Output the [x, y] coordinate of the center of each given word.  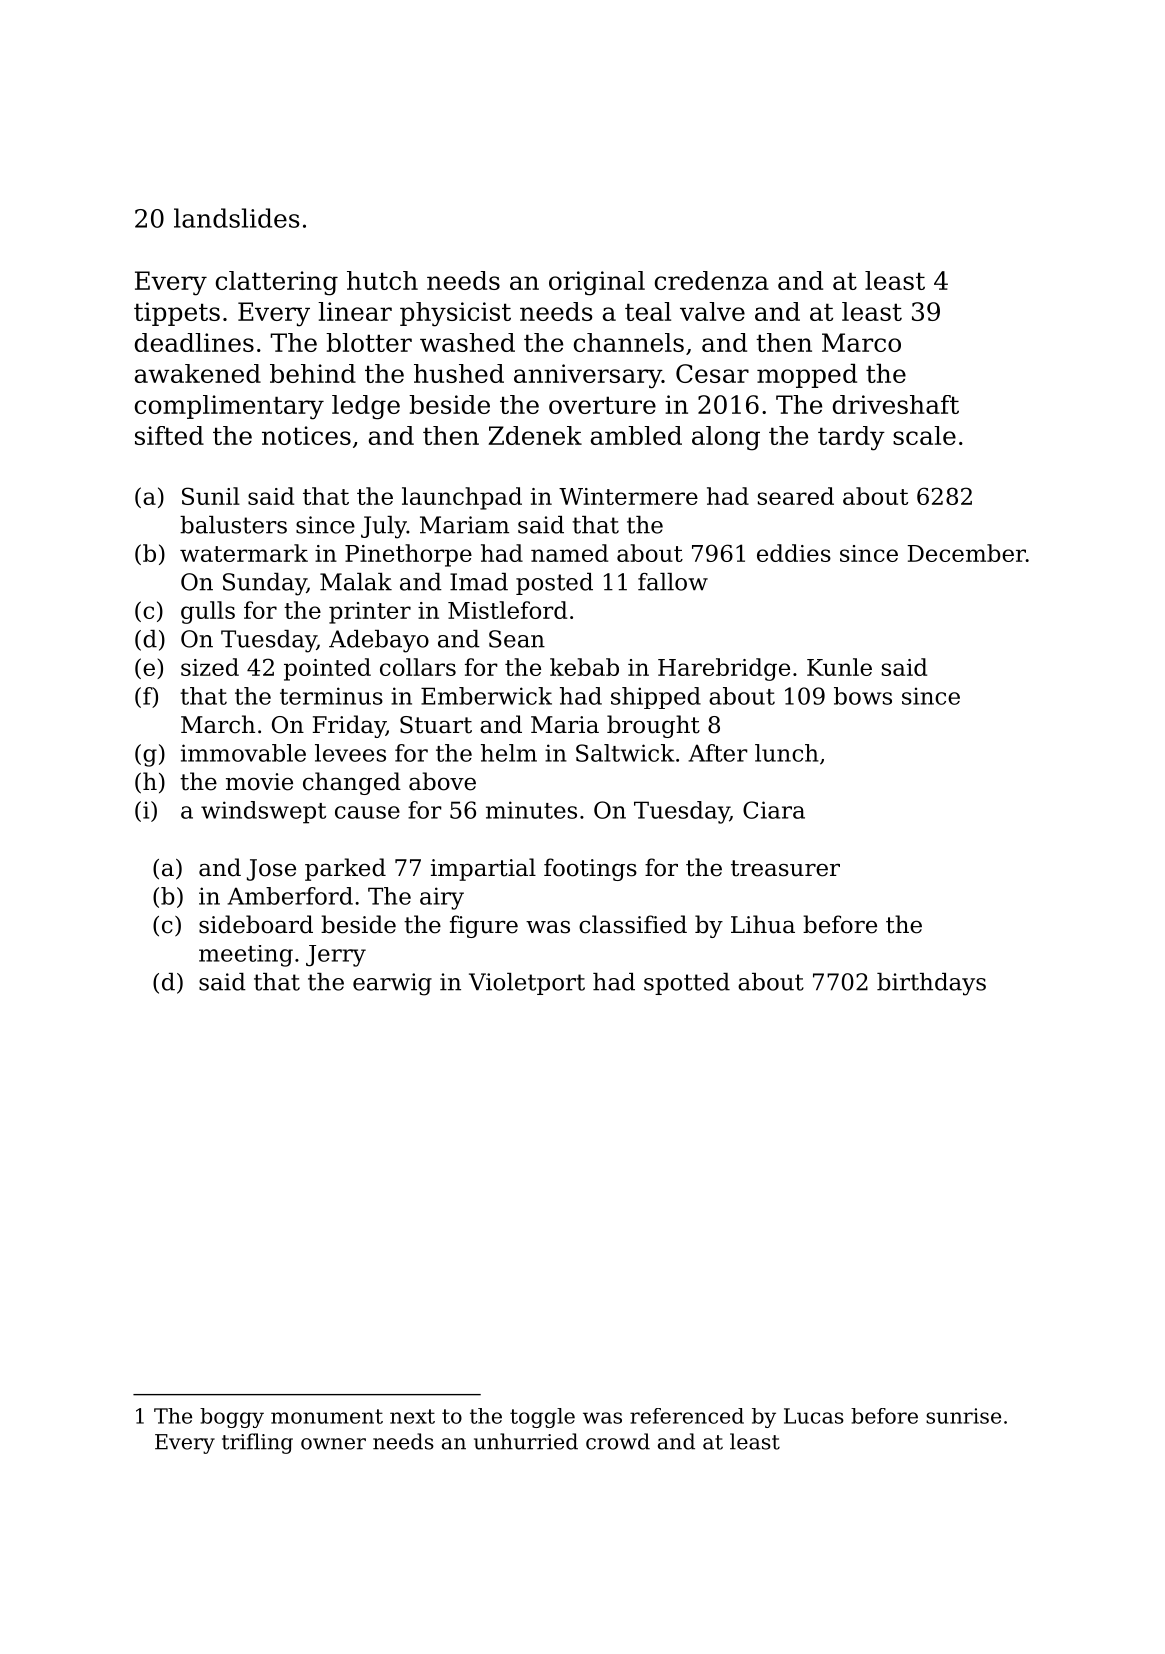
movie [259, 782]
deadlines [194, 342]
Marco [861, 342]
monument [327, 1416]
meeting [246, 956]
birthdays [931, 984]
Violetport [527, 984]
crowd [618, 1441]
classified [633, 924]
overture [602, 405]
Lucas [814, 1416]
